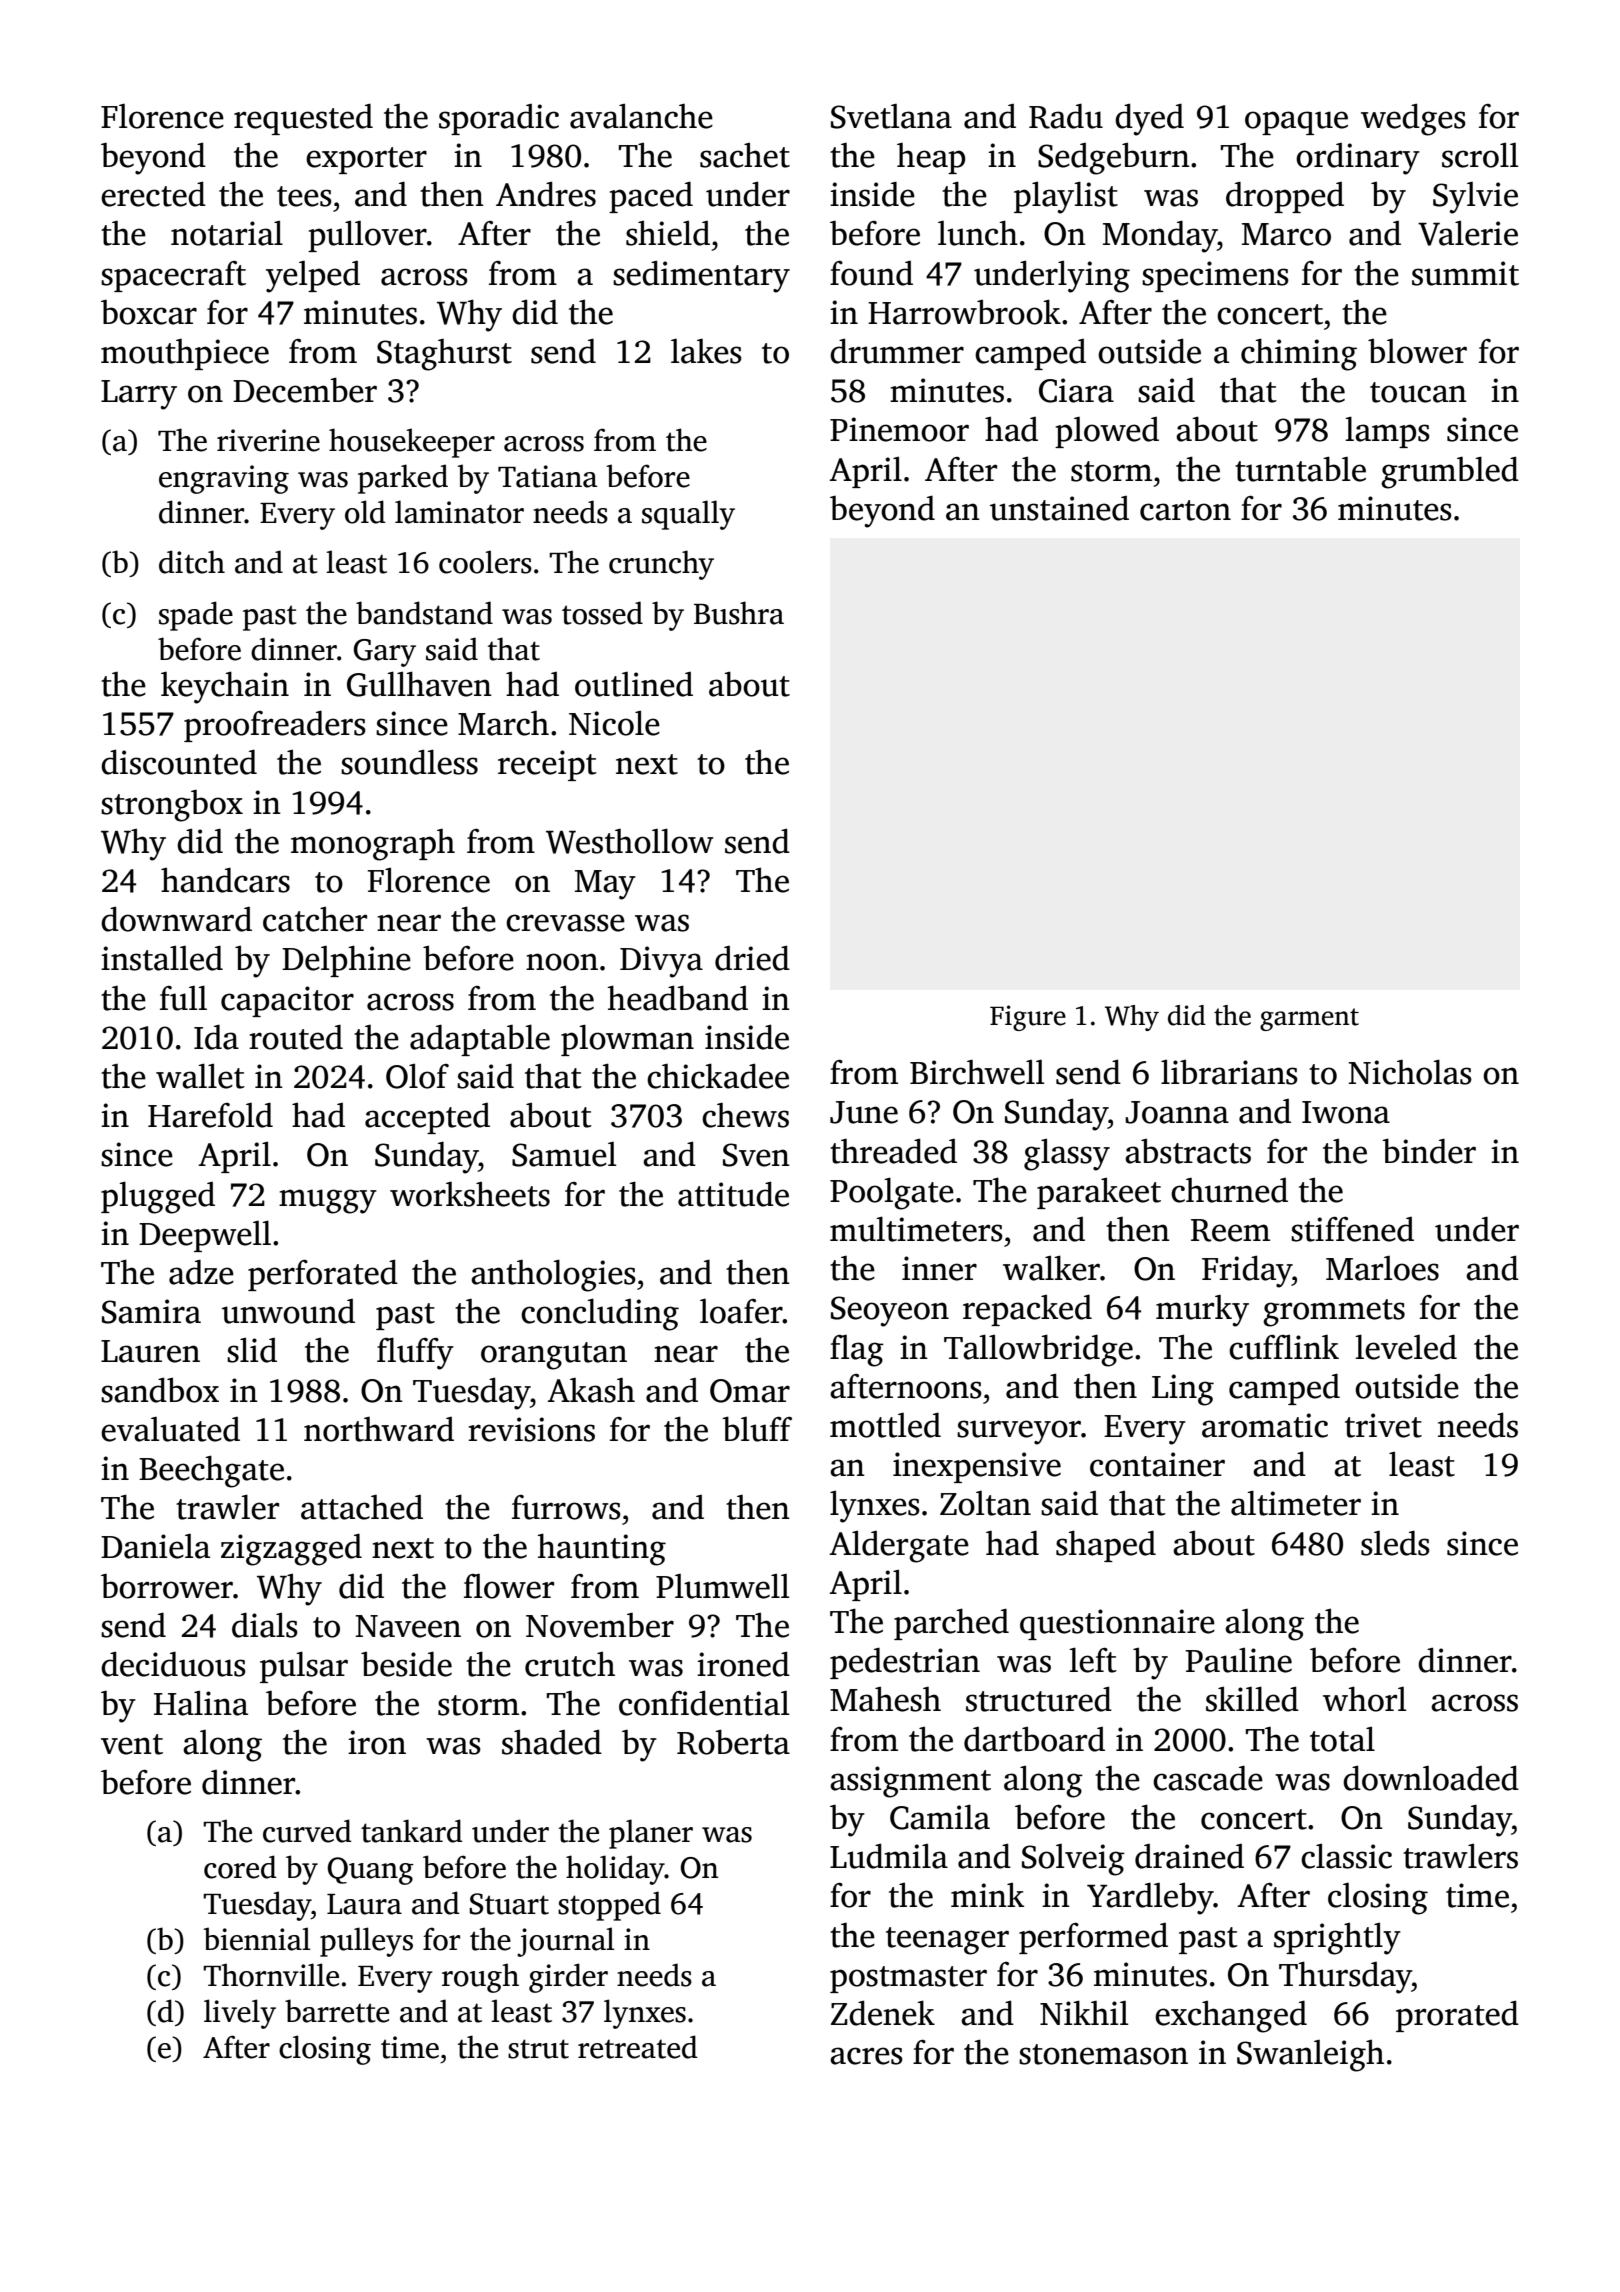  I want to click on sporadic, so click(499, 119).
